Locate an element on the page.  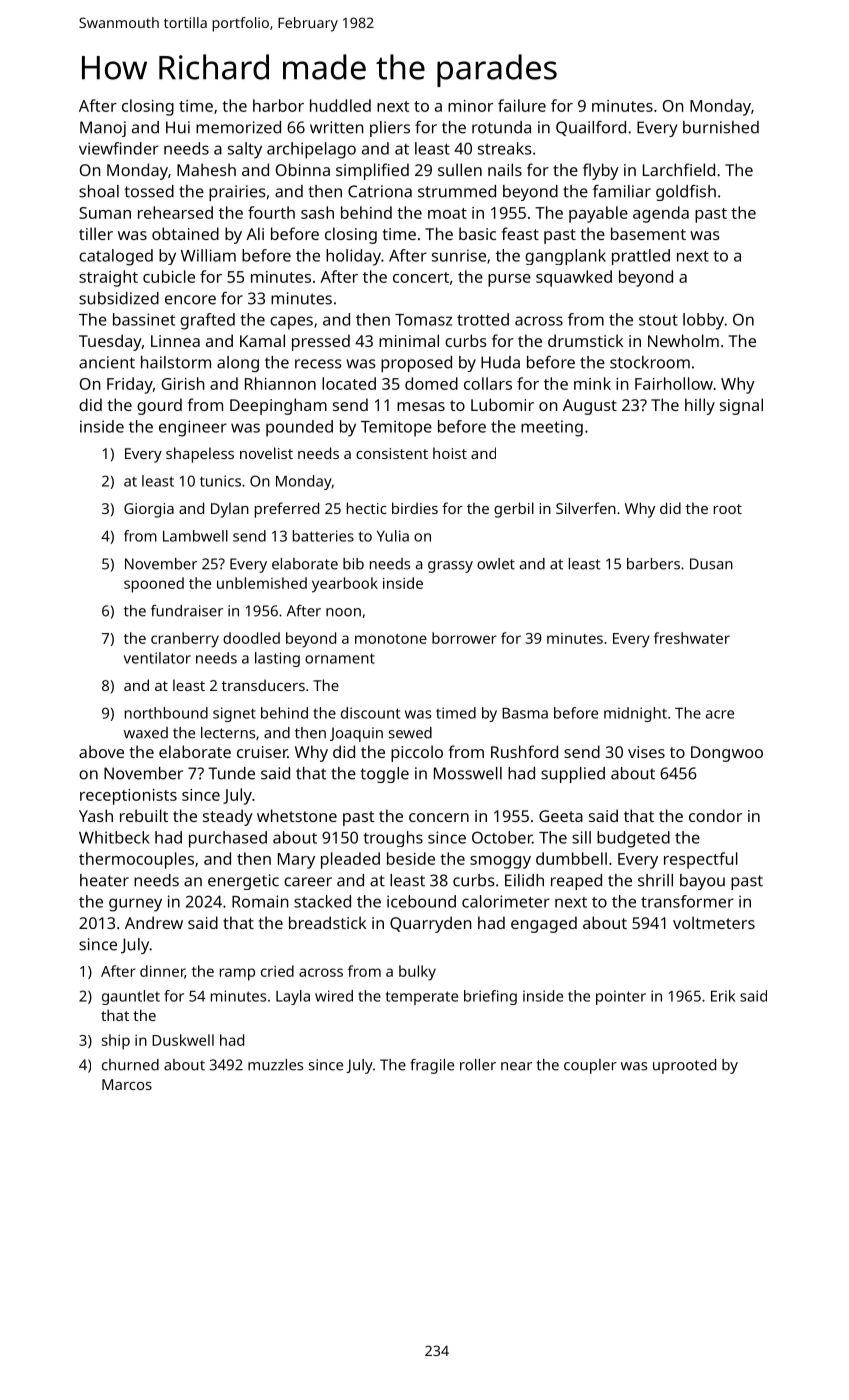
Dylan is located at coordinates (230, 510).
